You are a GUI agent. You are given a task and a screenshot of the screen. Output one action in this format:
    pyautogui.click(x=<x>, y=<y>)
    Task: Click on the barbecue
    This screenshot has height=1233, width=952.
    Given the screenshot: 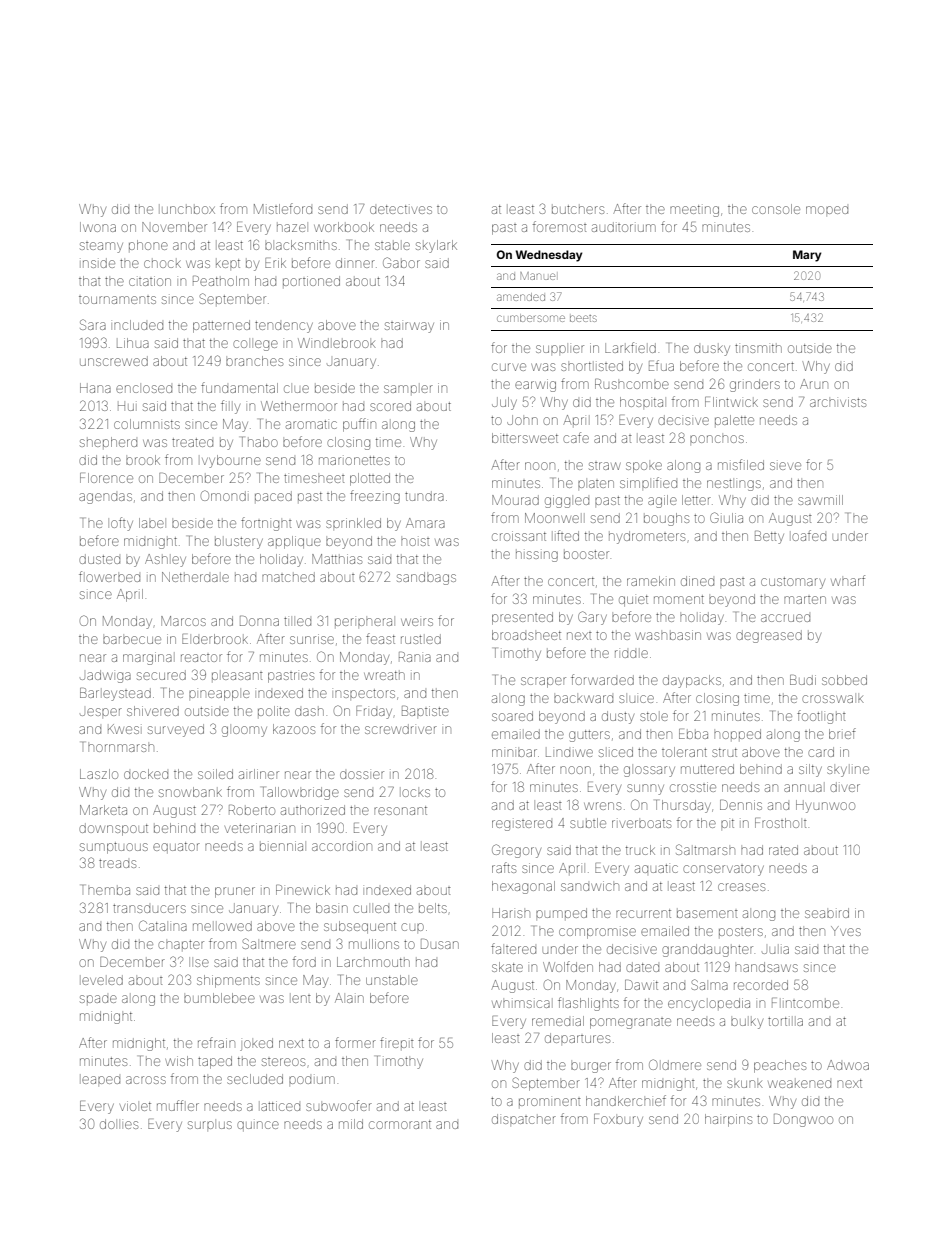 What is the action you would take?
    pyautogui.click(x=132, y=640)
